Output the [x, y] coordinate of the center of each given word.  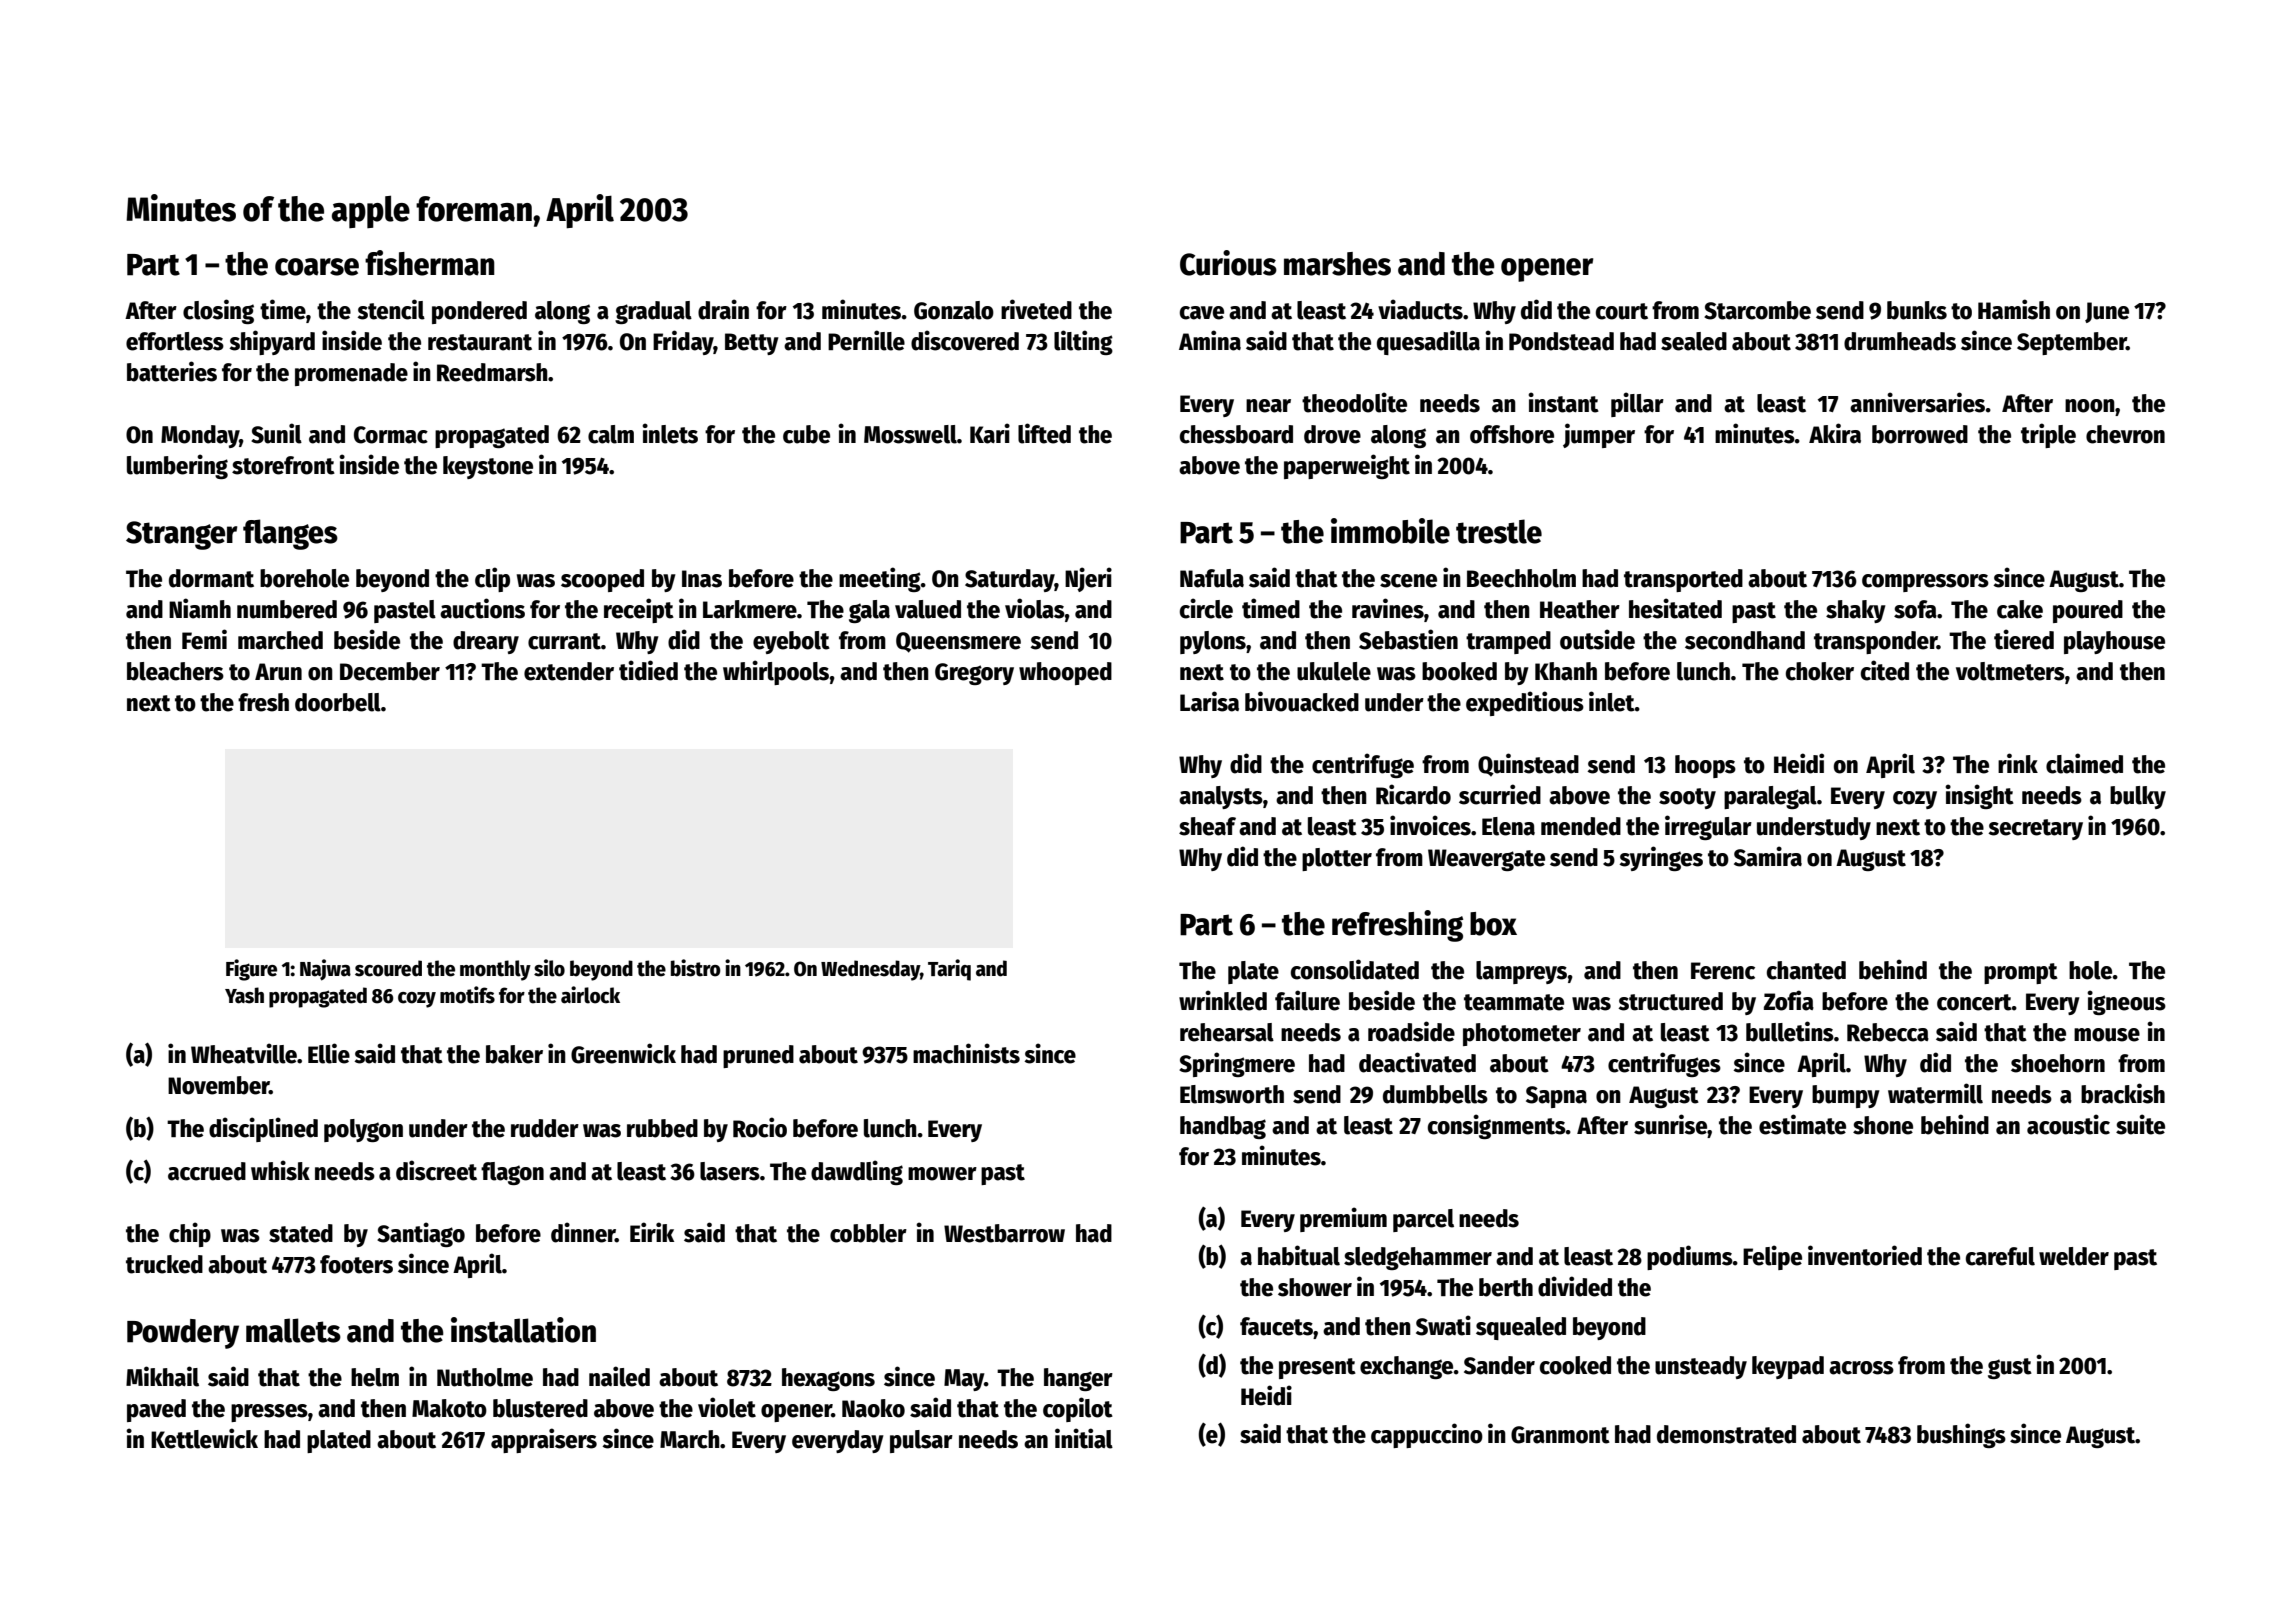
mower [942, 1174]
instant [1563, 402]
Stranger [181, 535]
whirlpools [776, 672]
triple [2048, 435]
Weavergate [1486, 860]
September [2072, 343]
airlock [590, 995]
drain [723, 309]
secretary [2035, 829]
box [1493, 924]
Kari [990, 433]
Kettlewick [204, 1438]
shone [1883, 1125]
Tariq [949, 970]
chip [190, 1234]
